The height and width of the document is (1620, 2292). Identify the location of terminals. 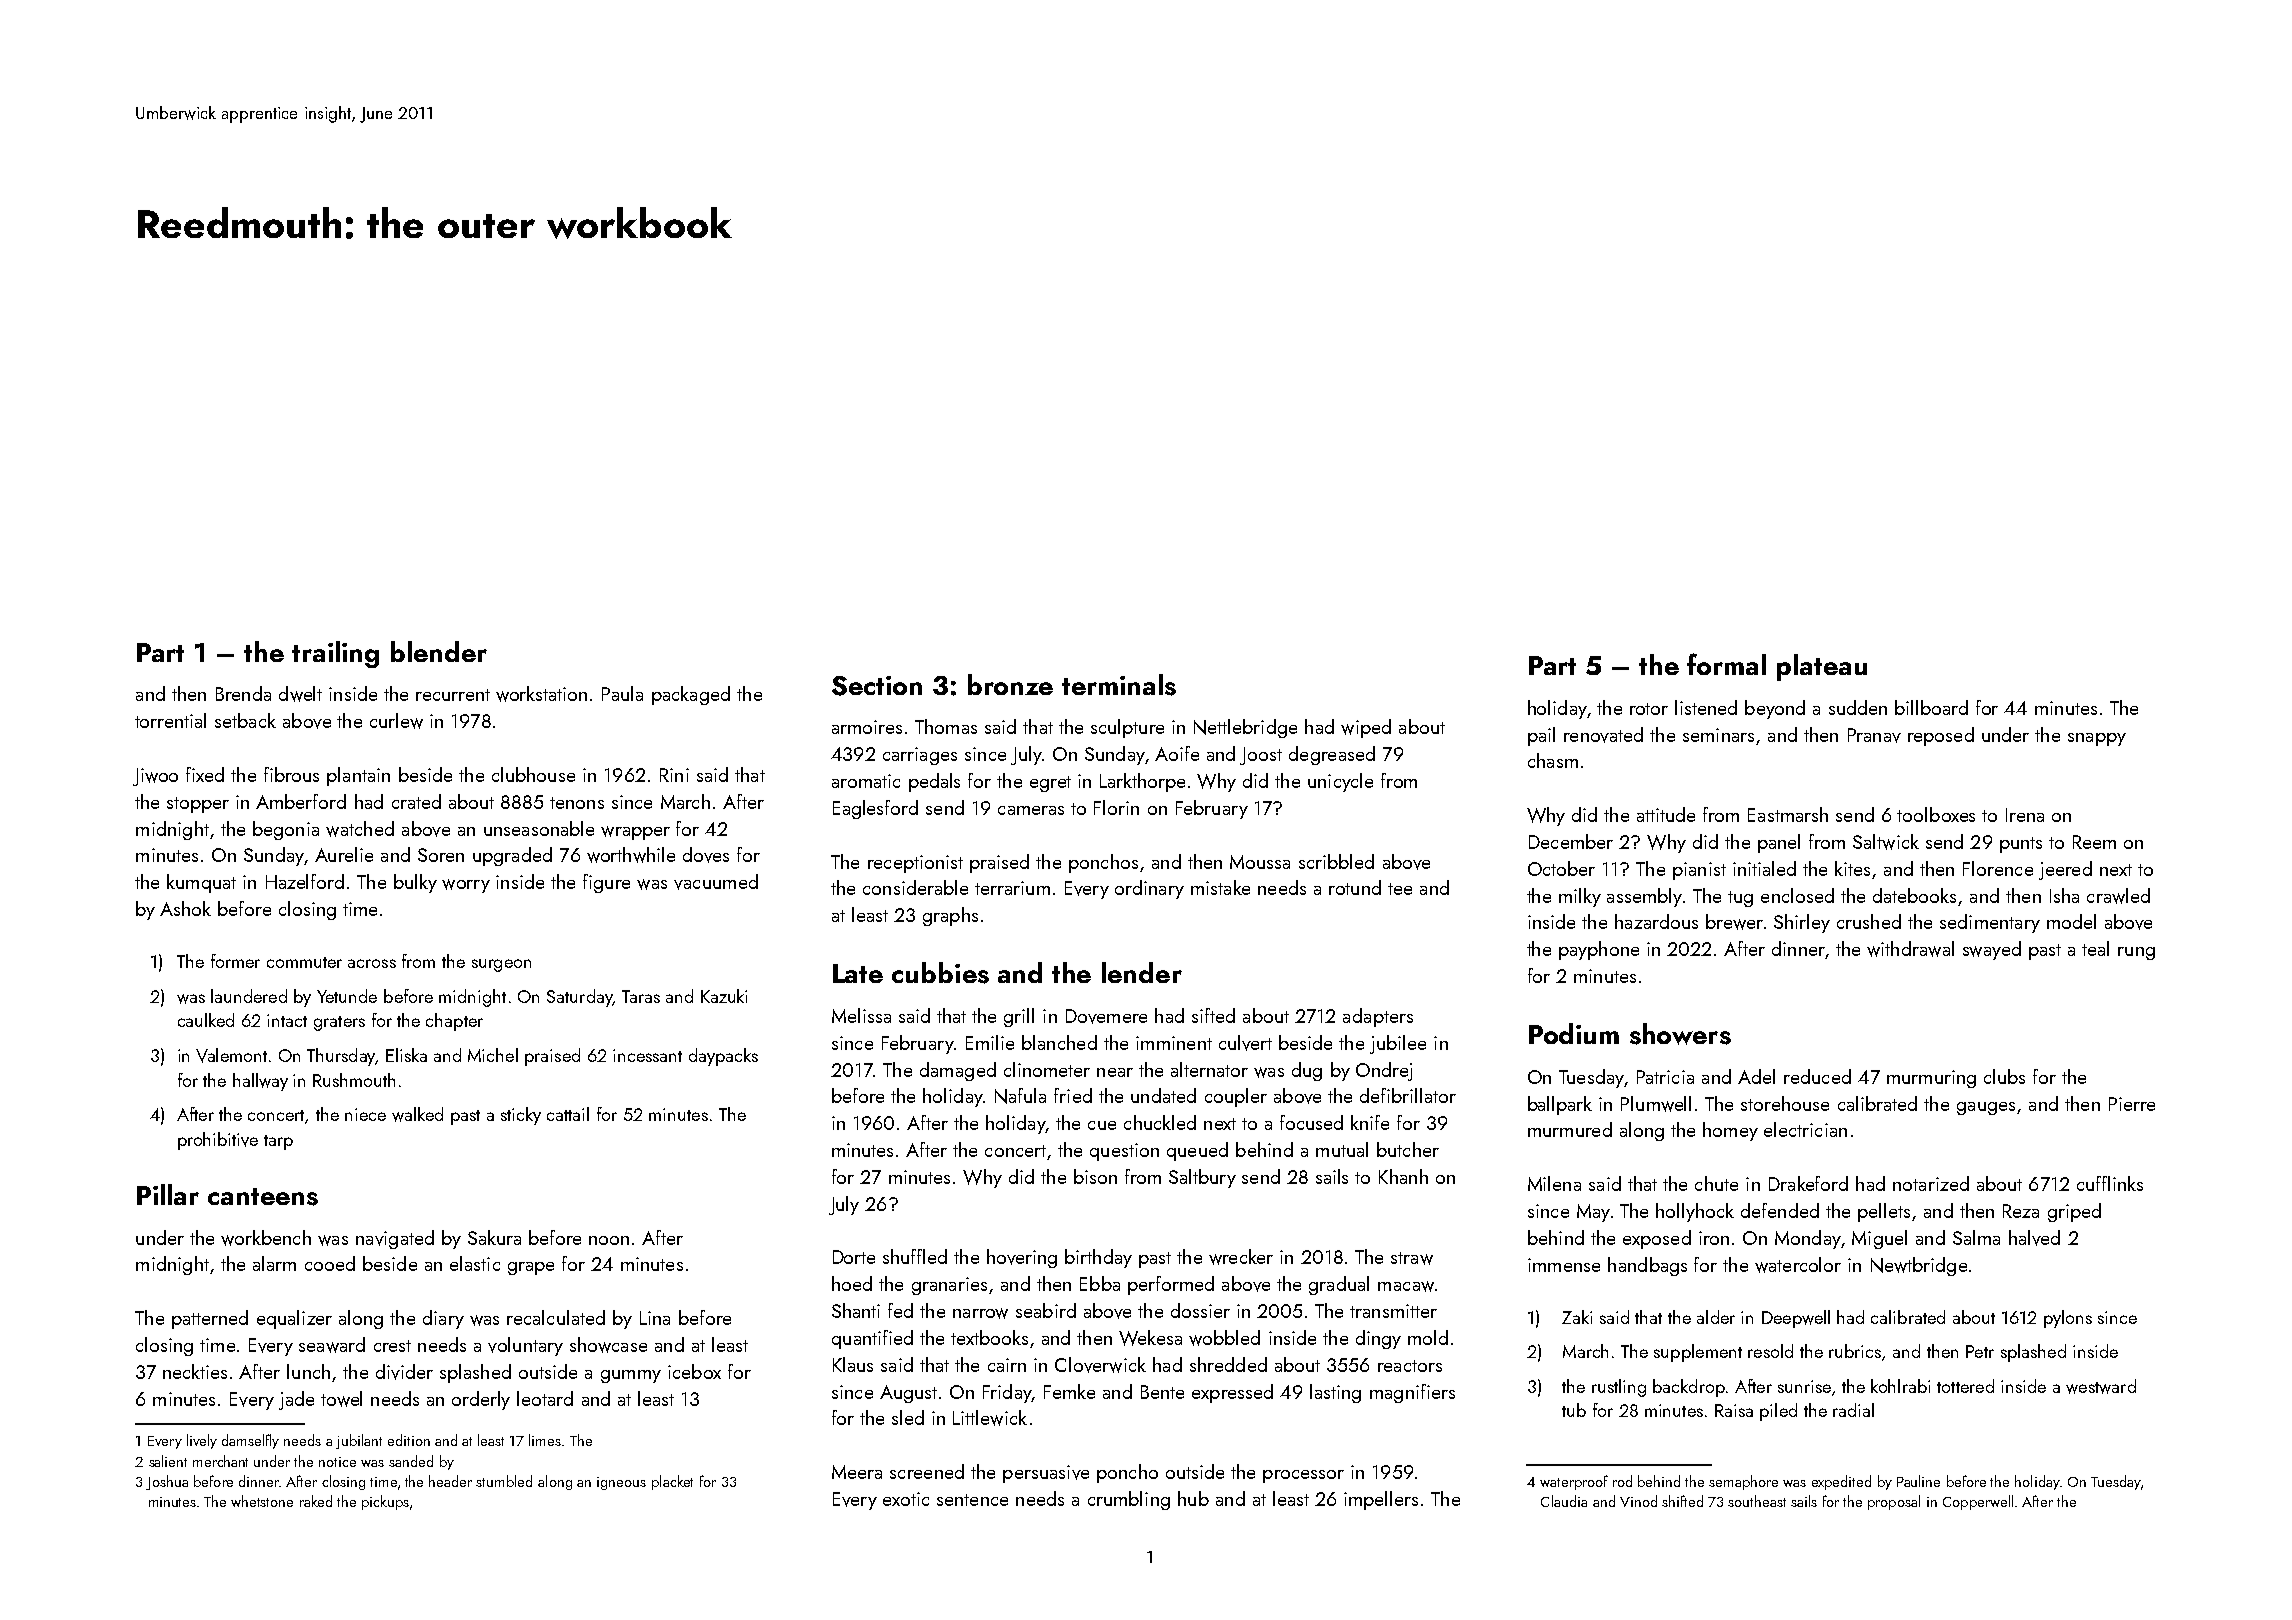
(1119, 685).
